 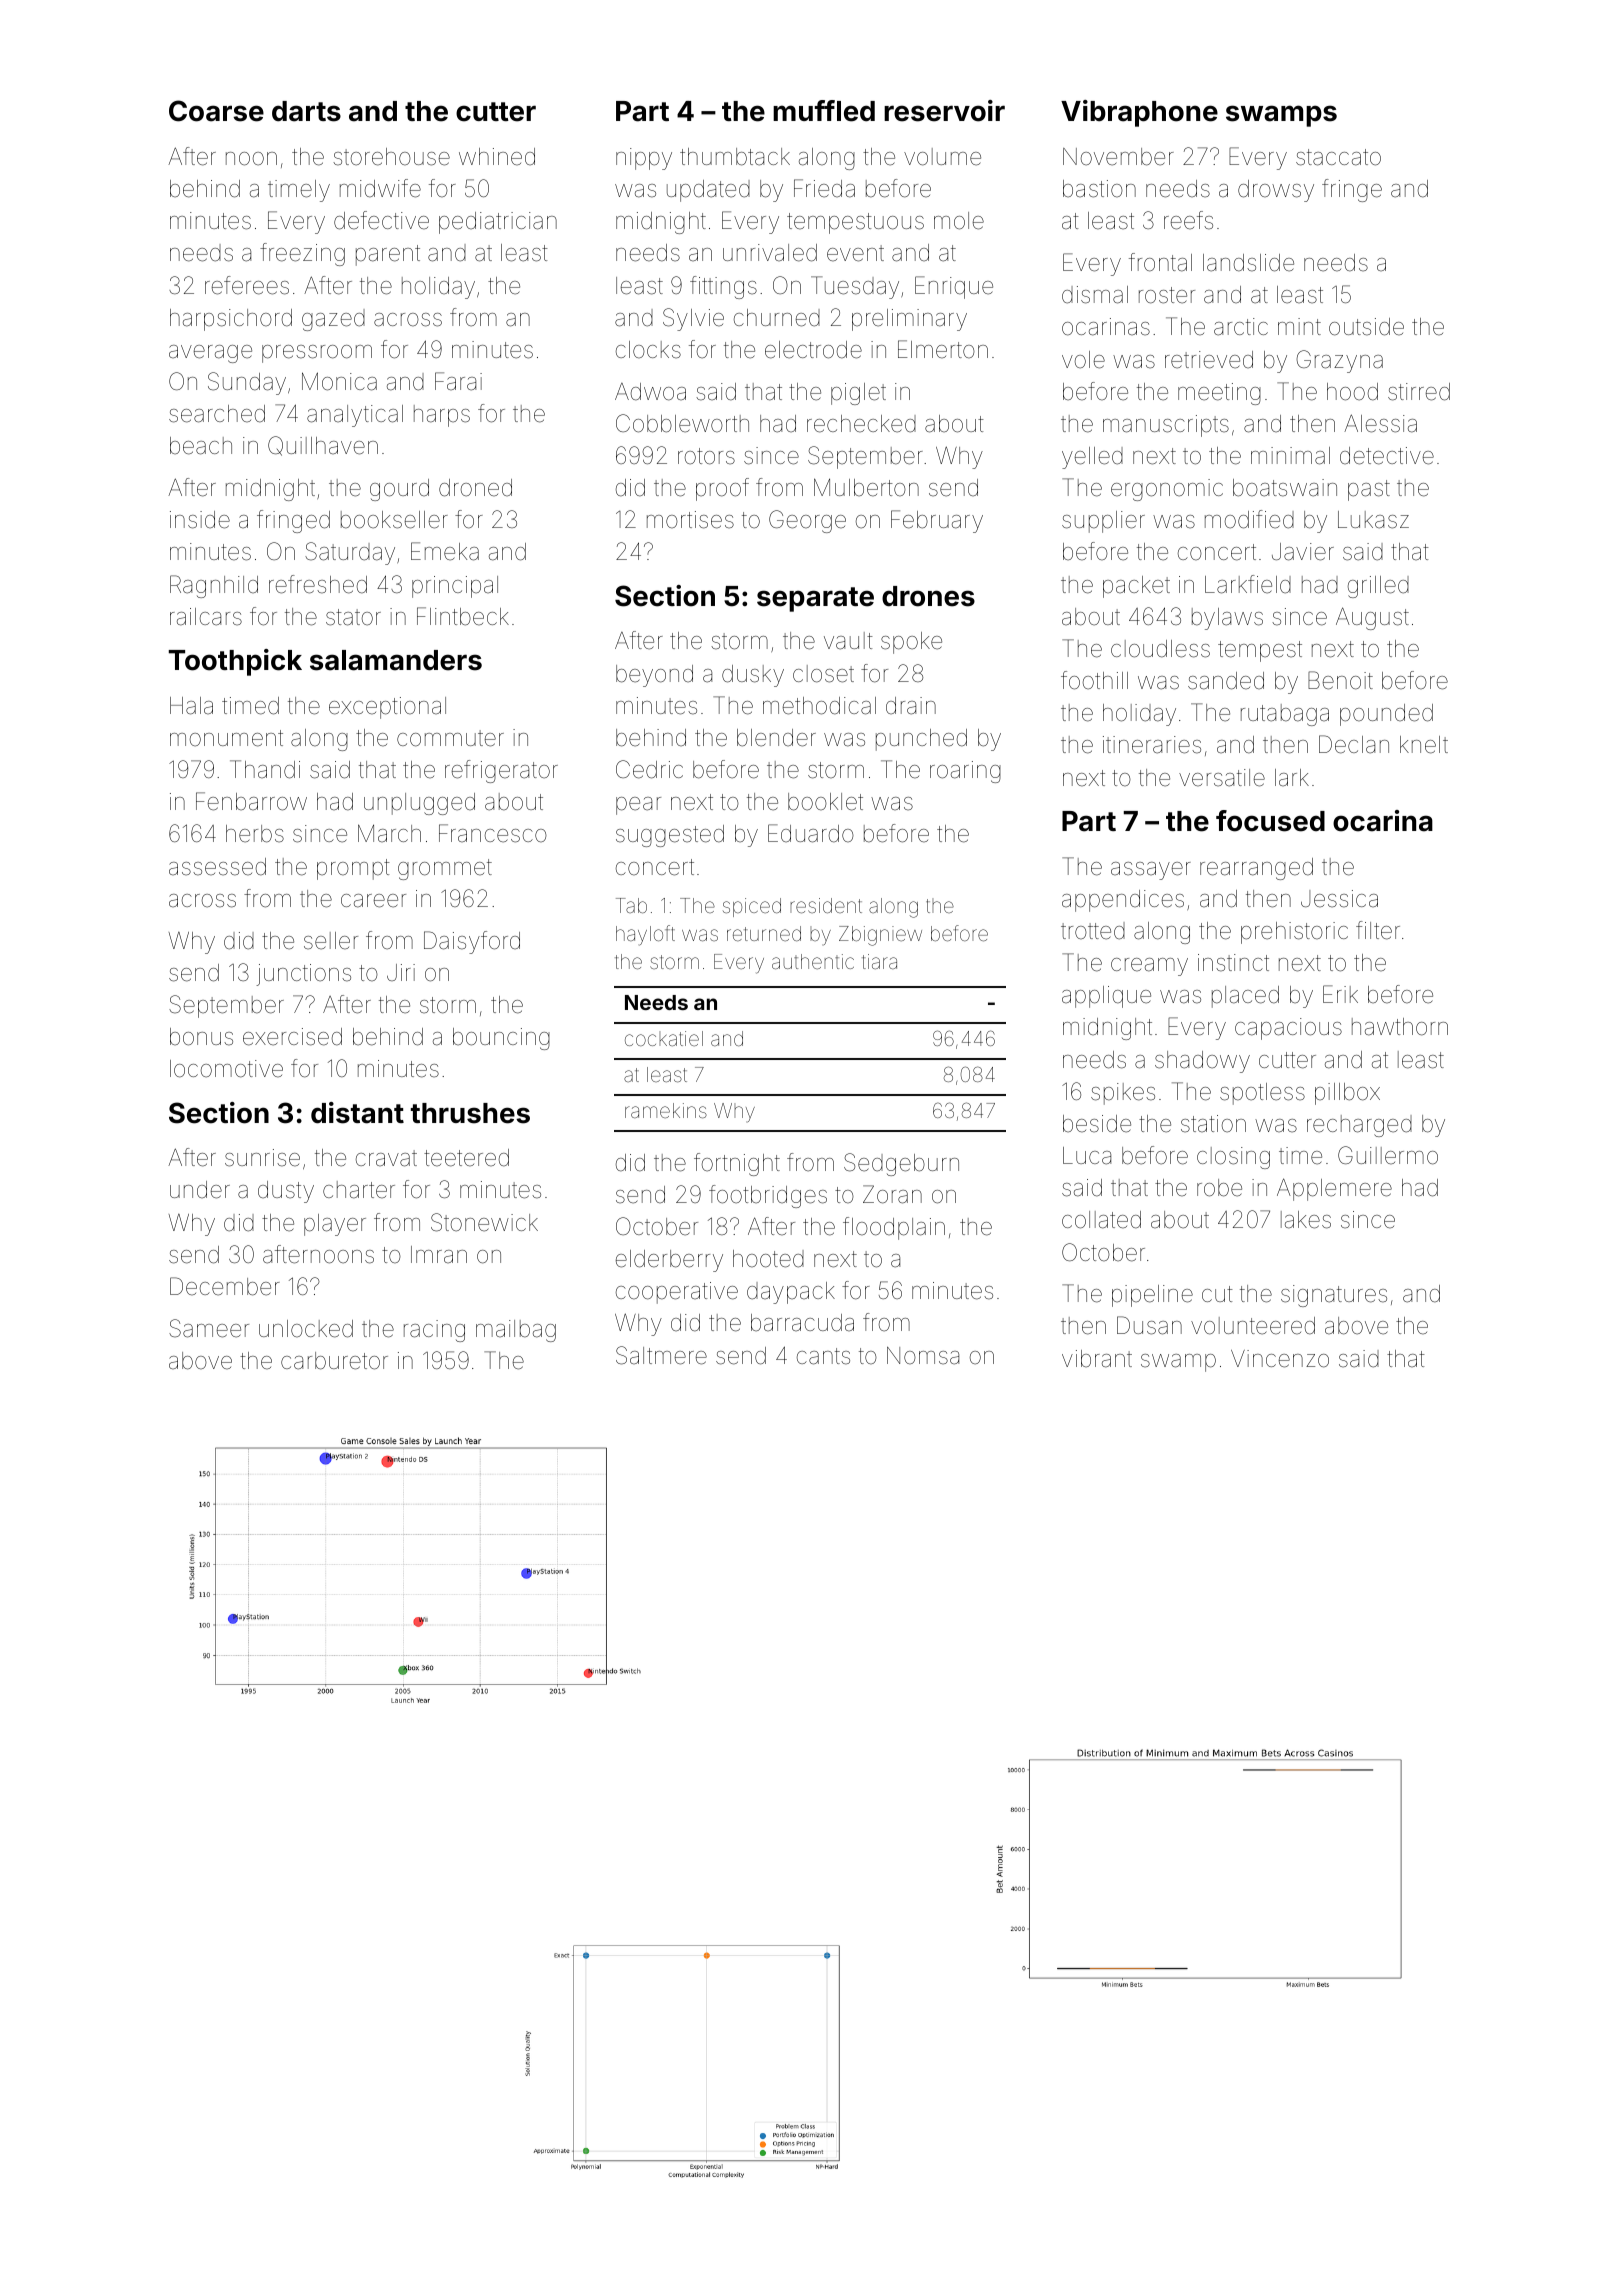 I want to click on Stonewick, so click(x=484, y=1222).
